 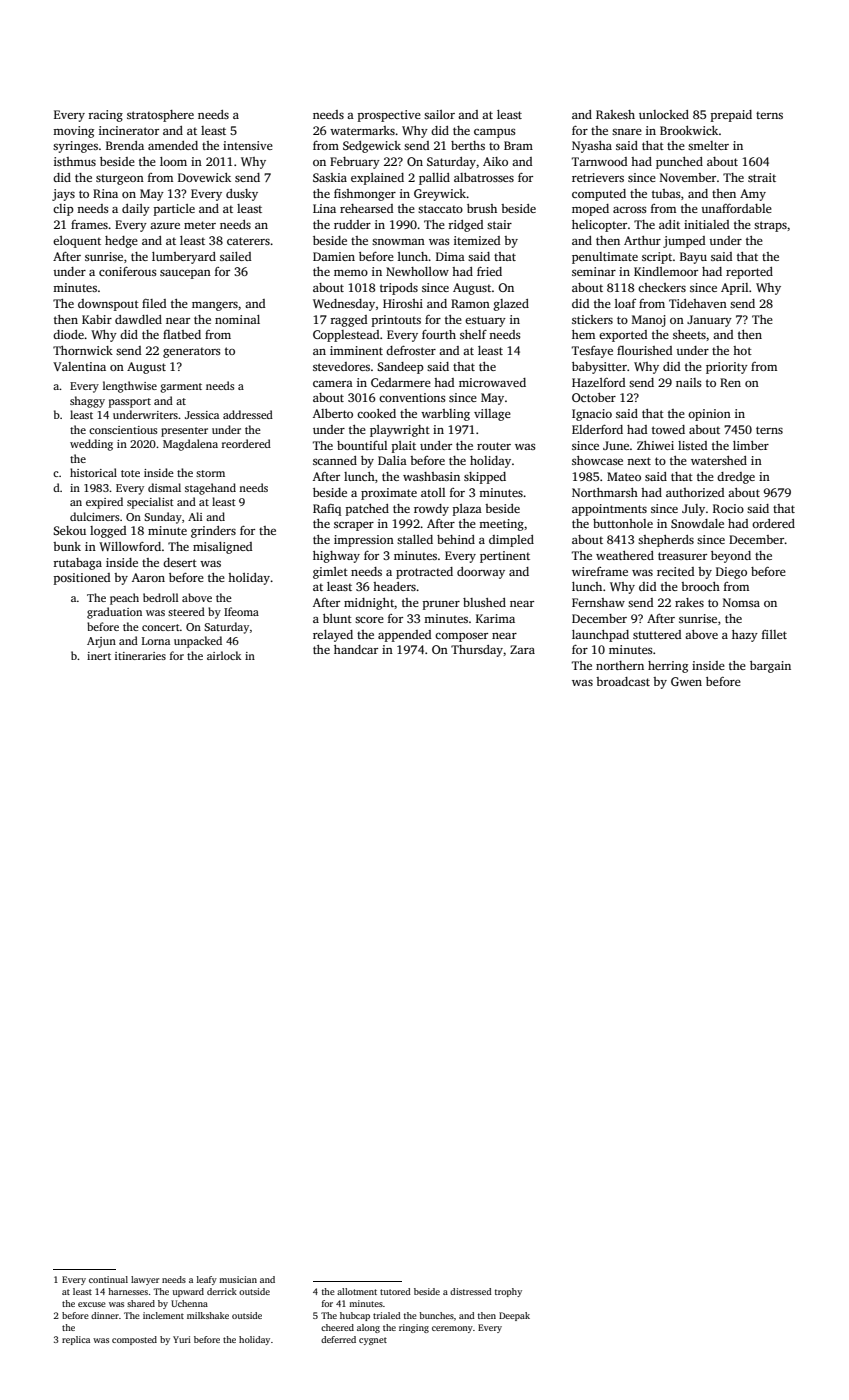 What do you see at coordinates (248, 414) in the document?
I see `addressed` at bounding box center [248, 414].
